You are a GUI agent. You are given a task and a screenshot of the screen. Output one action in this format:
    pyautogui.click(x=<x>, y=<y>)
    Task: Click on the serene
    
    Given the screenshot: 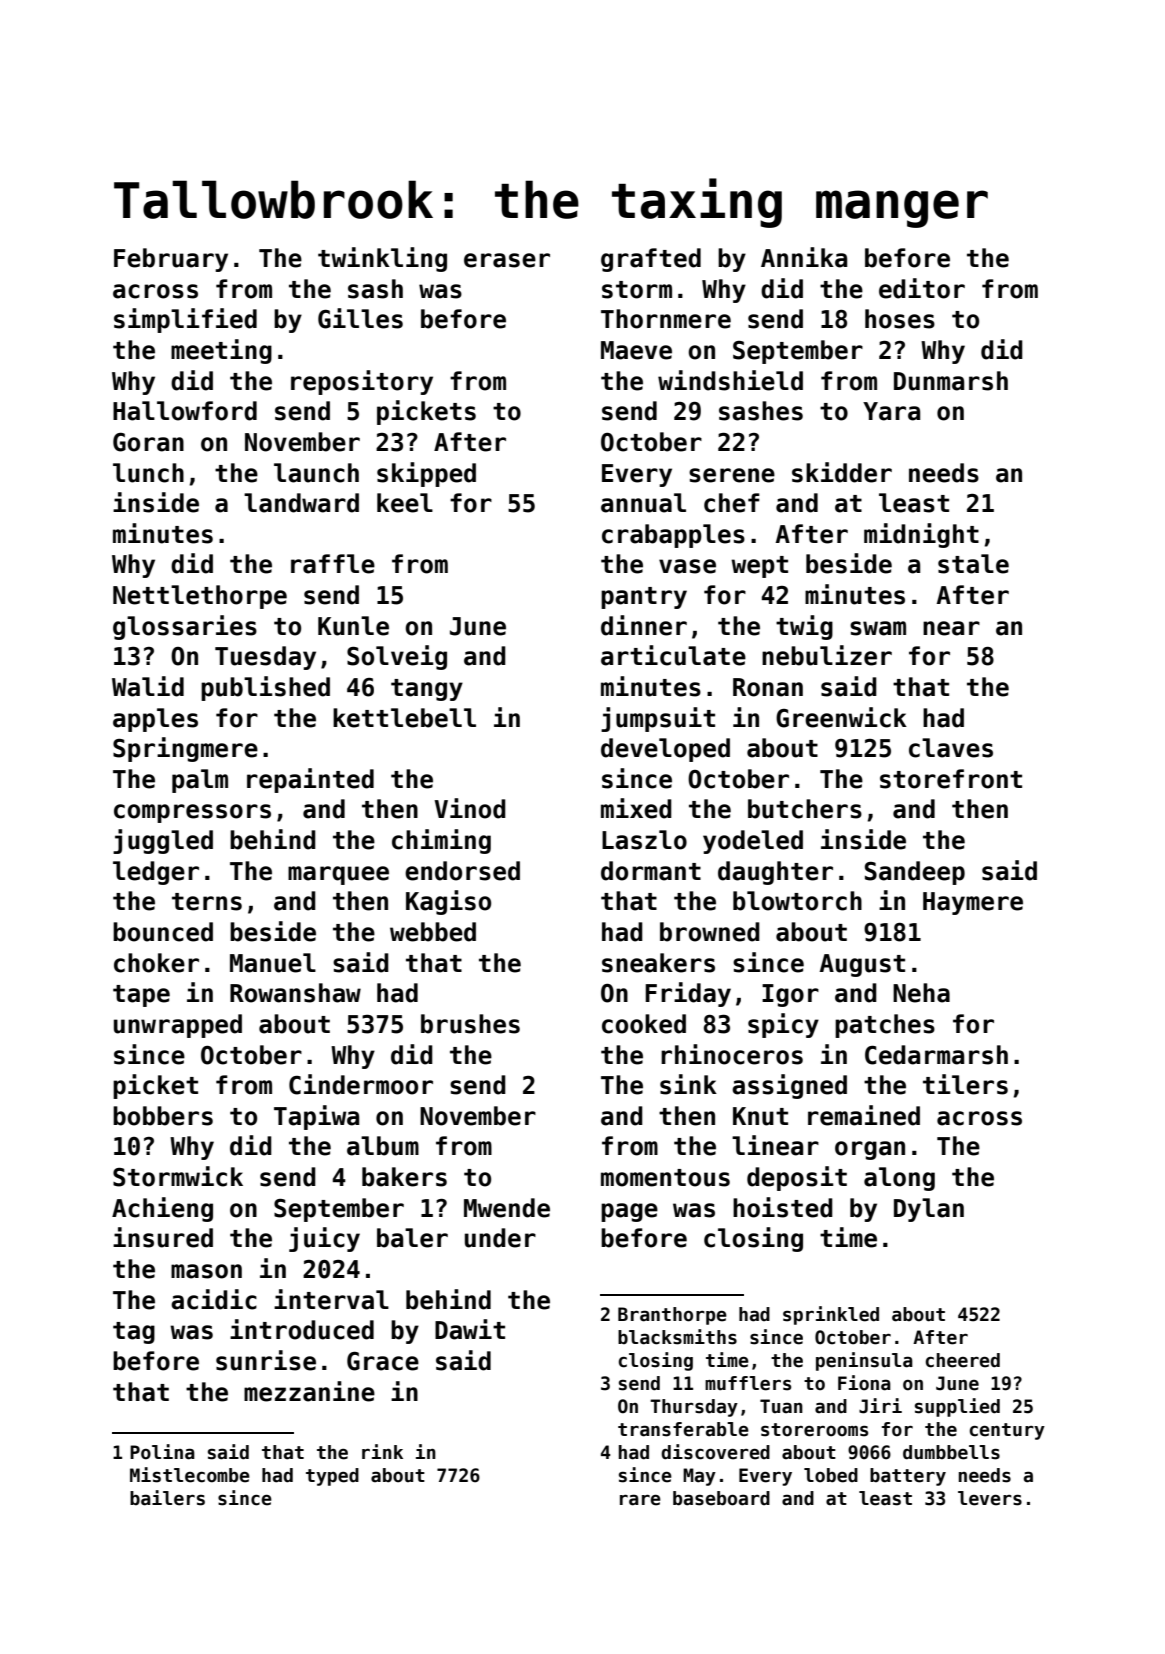 What is the action you would take?
    pyautogui.click(x=732, y=475)
